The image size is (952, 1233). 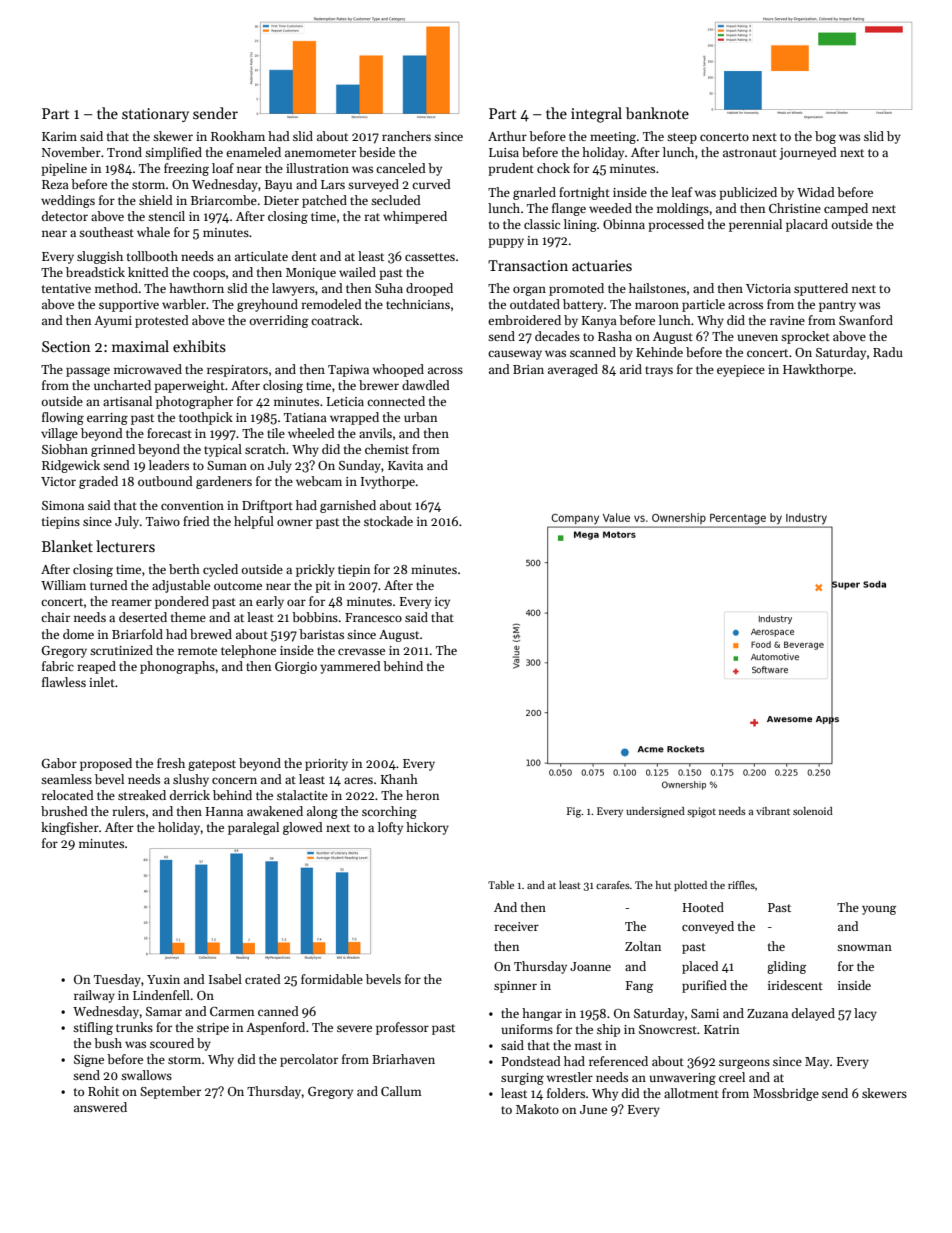 I want to click on overriding, so click(x=279, y=321).
